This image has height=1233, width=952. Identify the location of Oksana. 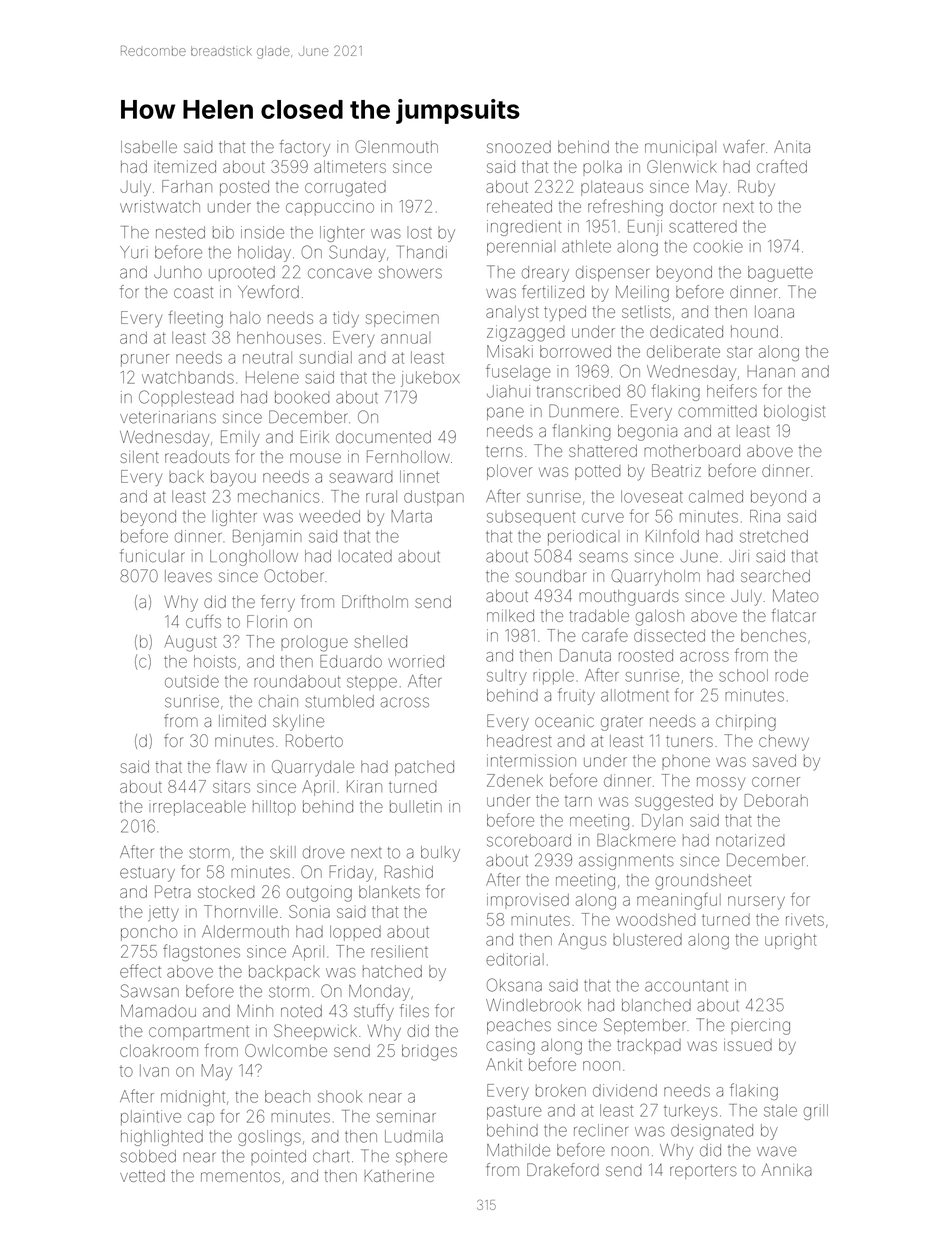
(514, 985).
